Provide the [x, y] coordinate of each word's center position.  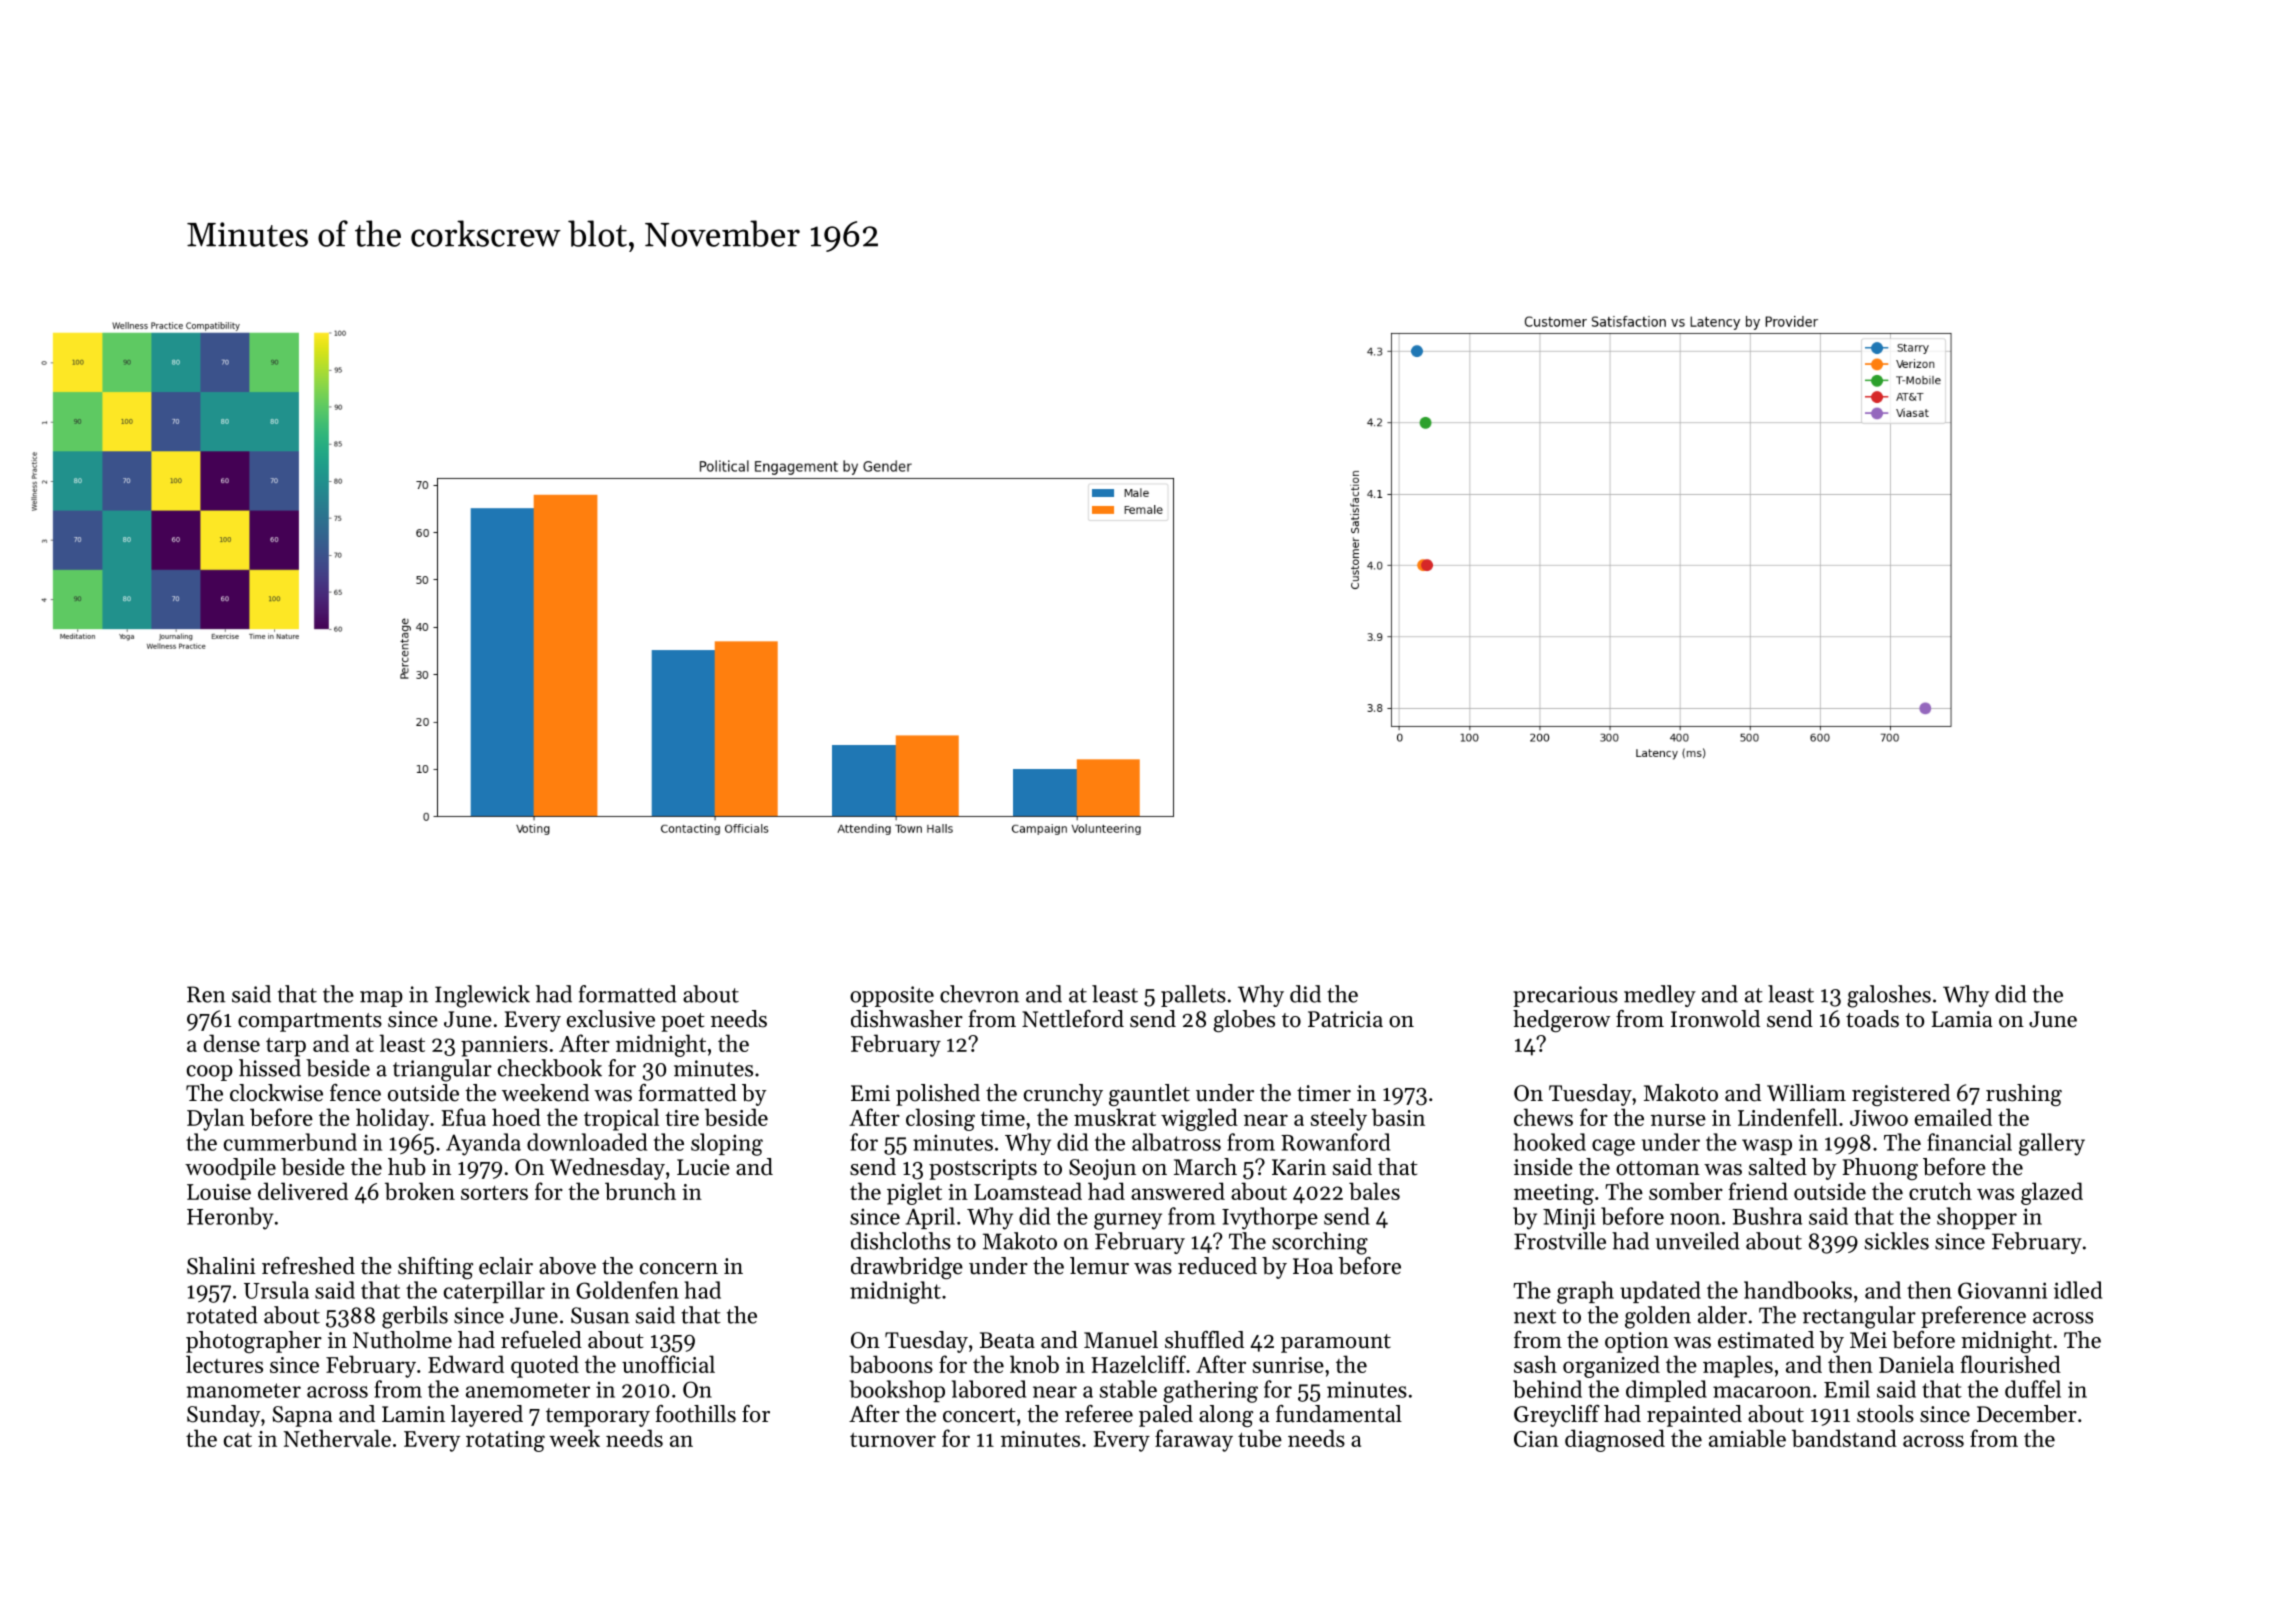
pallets [1193, 996]
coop [210, 1073]
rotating [505, 1441]
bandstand [1844, 1438]
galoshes [1889, 996]
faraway [1194, 1440]
